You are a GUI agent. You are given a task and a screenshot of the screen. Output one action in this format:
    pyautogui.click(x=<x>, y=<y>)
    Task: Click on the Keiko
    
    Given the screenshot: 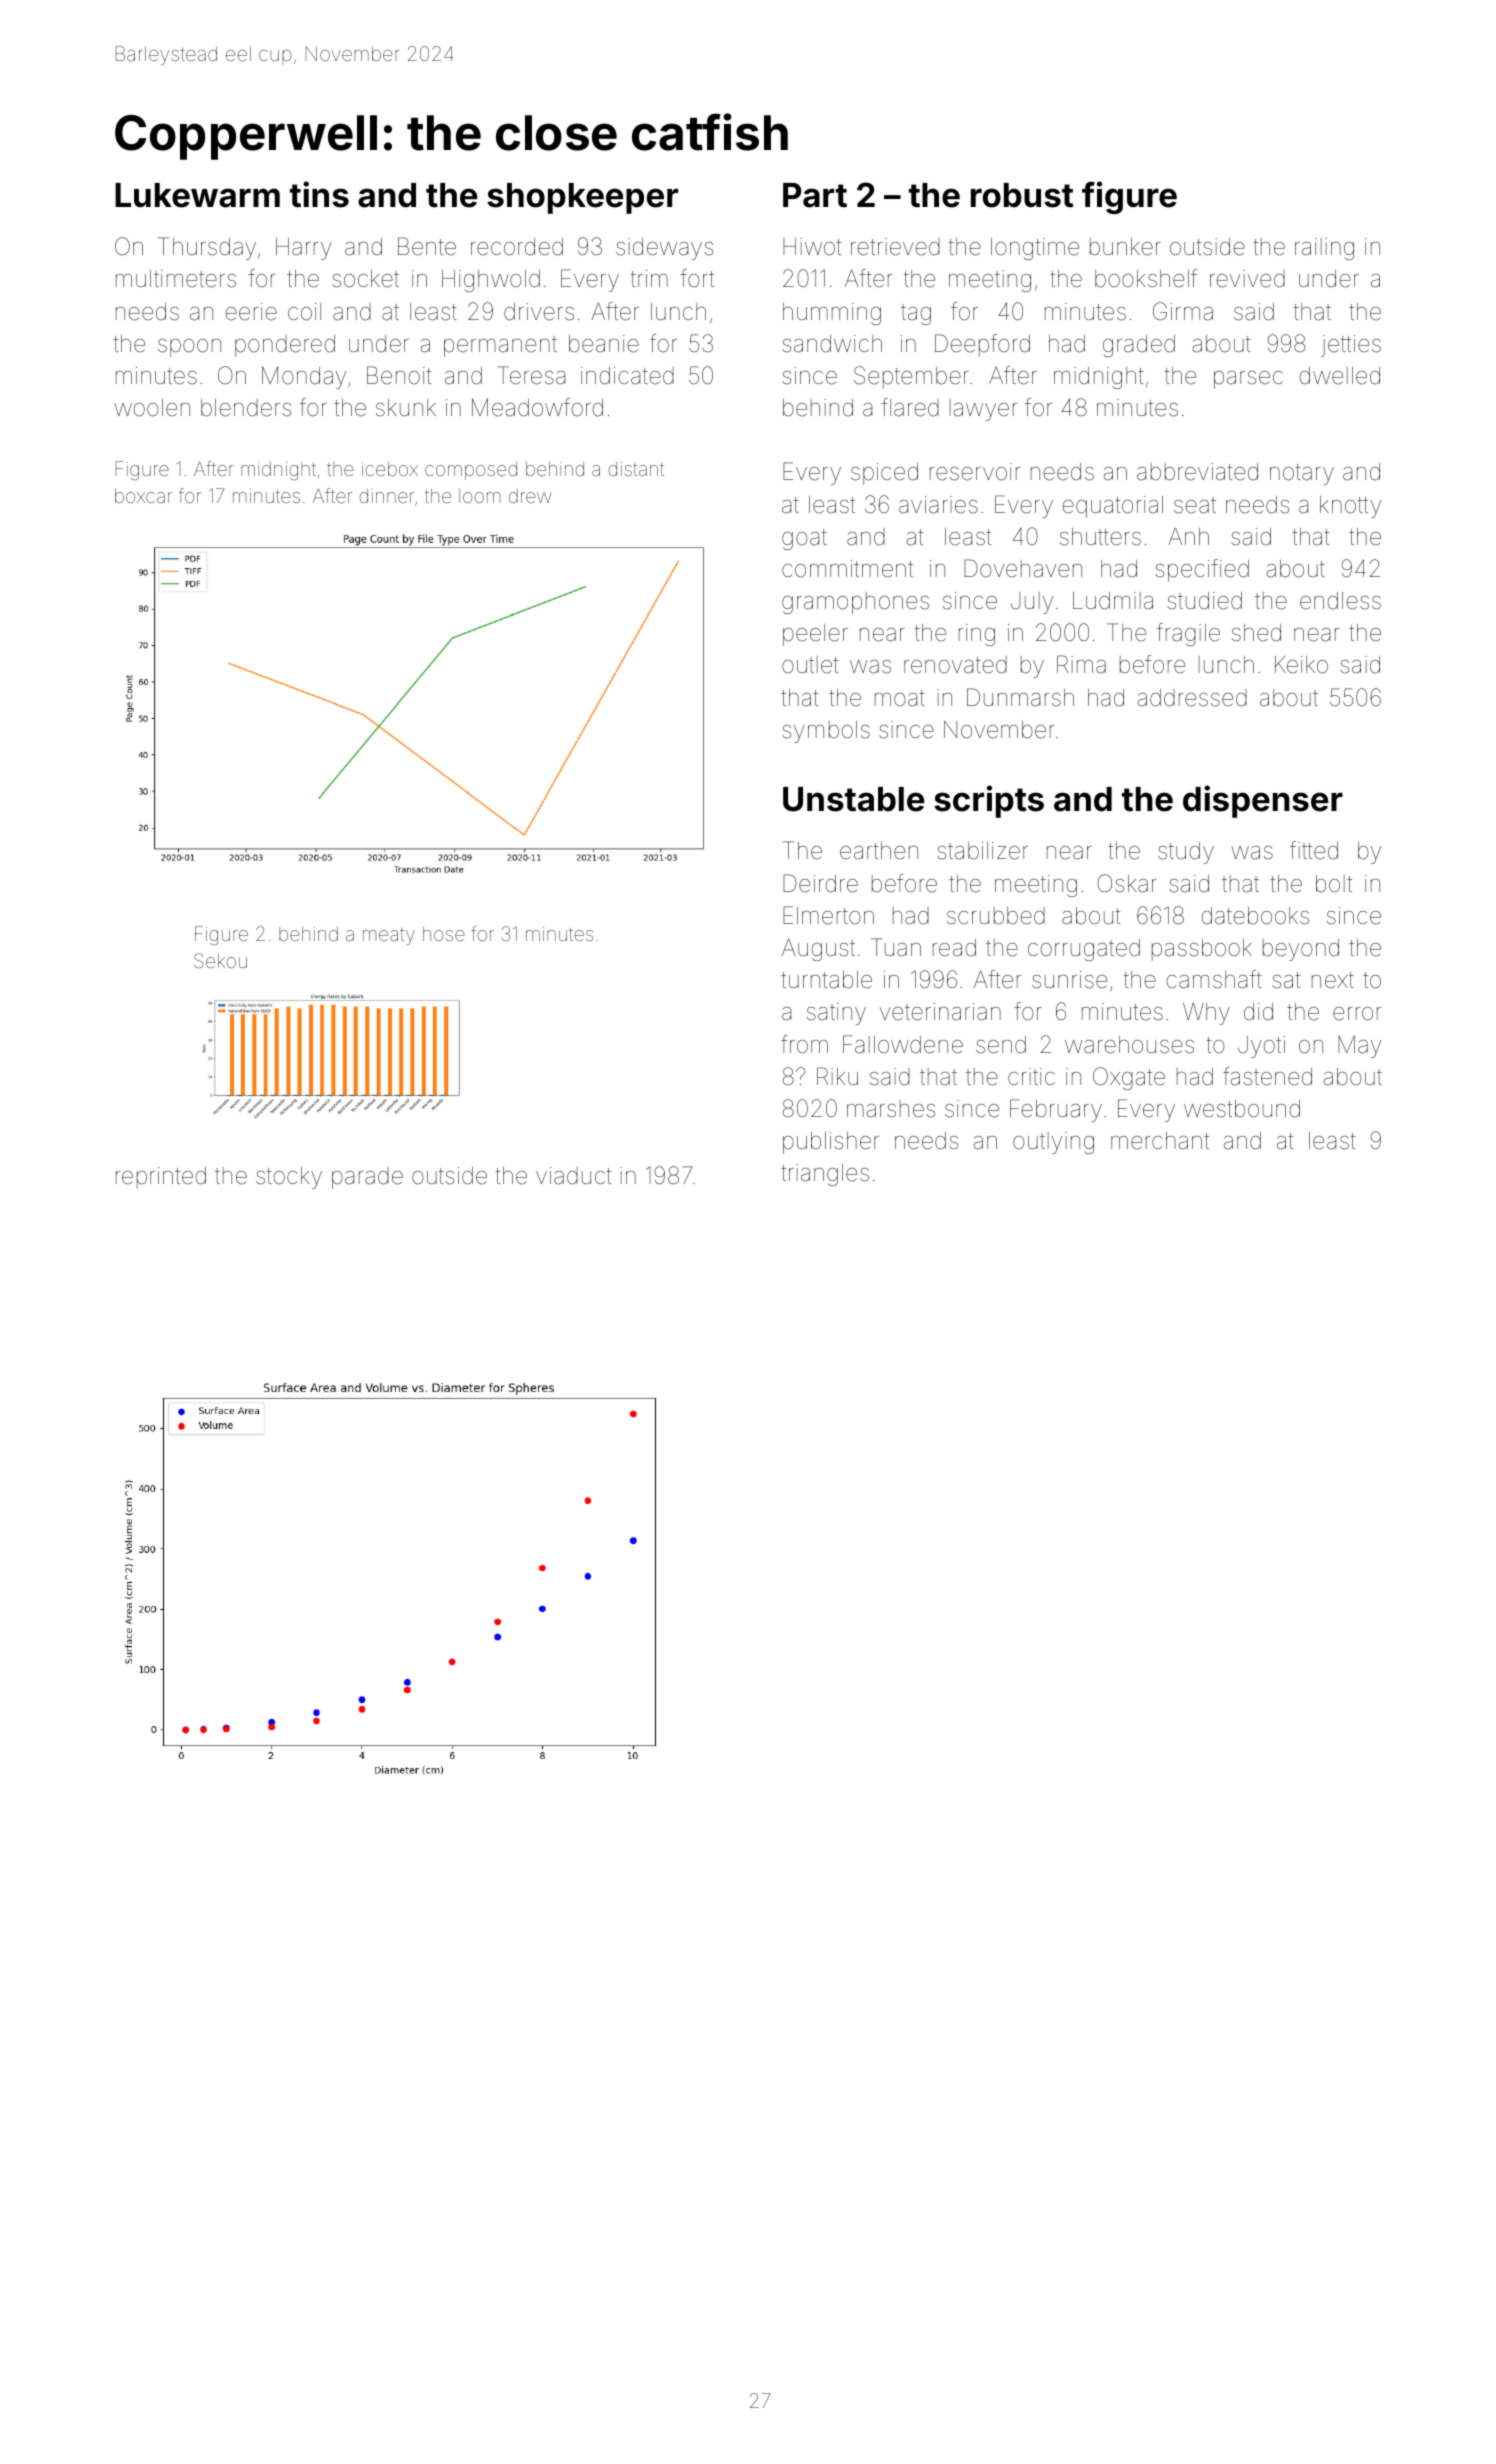 What is the action you would take?
    pyautogui.click(x=1301, y=665)
